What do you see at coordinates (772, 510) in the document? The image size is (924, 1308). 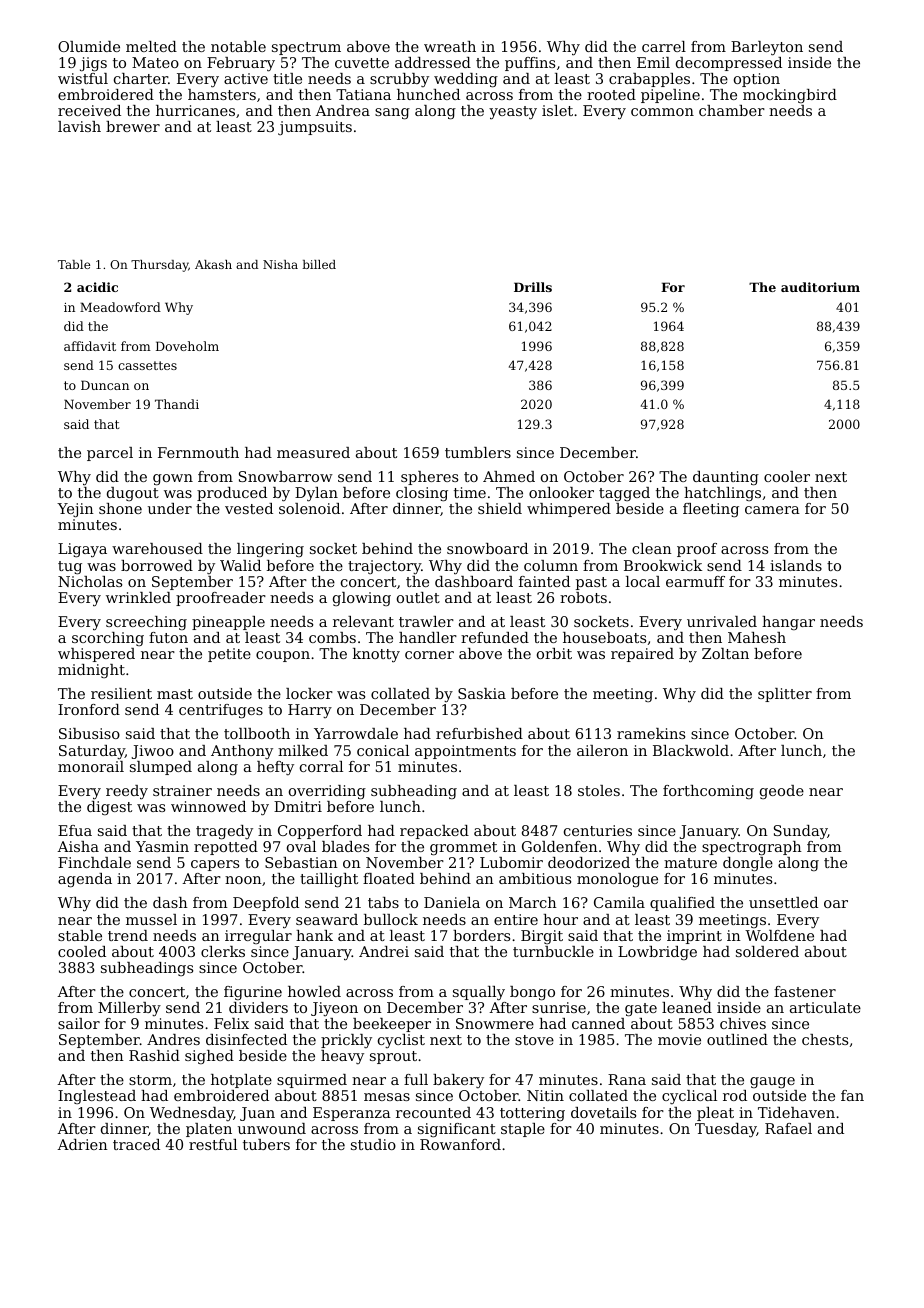 I see `camera` at bounding box center [772, 510].
